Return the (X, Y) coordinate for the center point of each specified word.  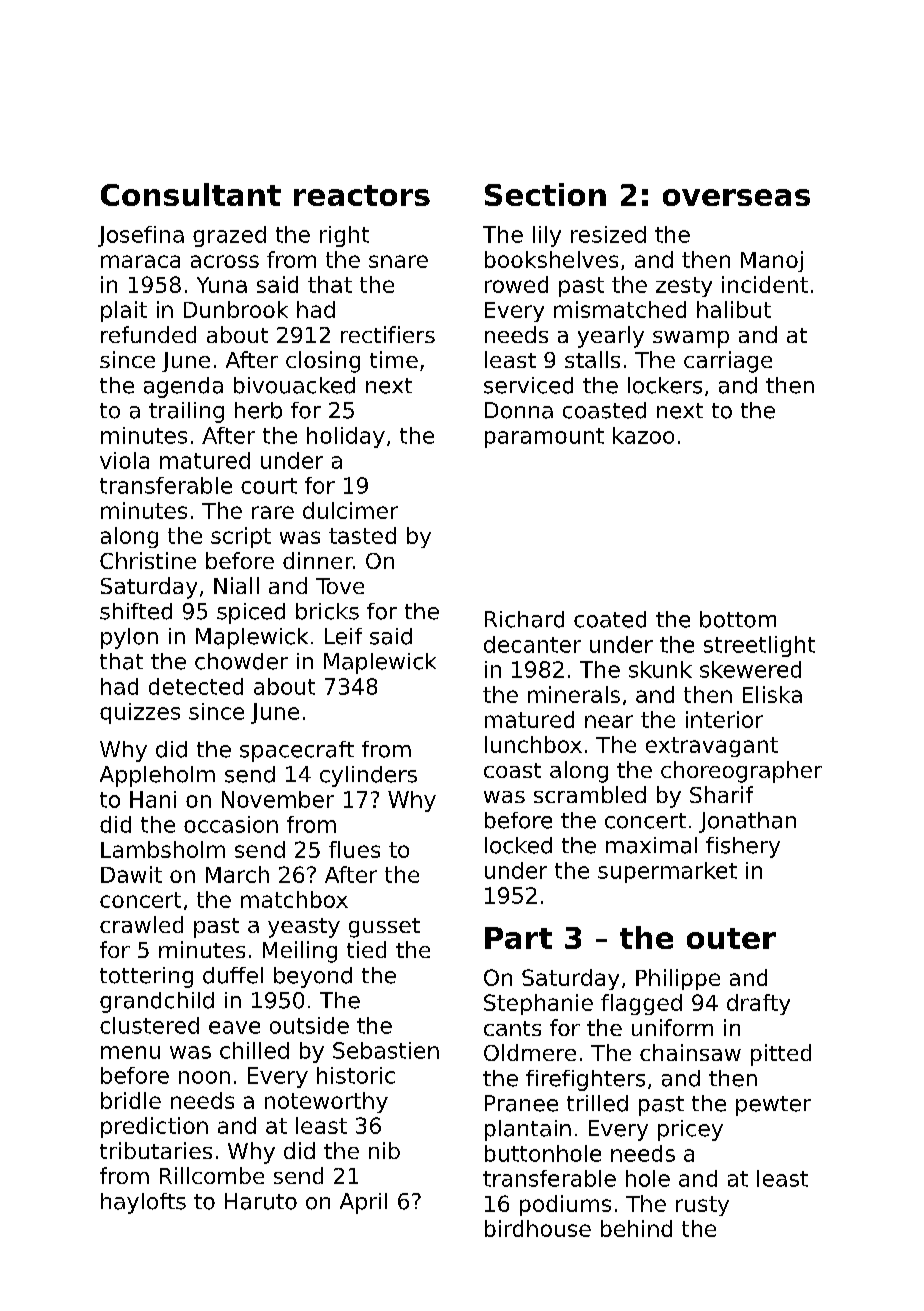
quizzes (140, 713)
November (278, 799)
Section (545, 194)
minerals (574, 694)
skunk (660, 669)
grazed (229, 236)
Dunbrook (236, 309)
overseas (736, 197)
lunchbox (533, 744)
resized (608, 234)
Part (518, 938)
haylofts (143, 1203)
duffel (233, 975)
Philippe (678, 979)
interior (724, 719)
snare (398, 261)
